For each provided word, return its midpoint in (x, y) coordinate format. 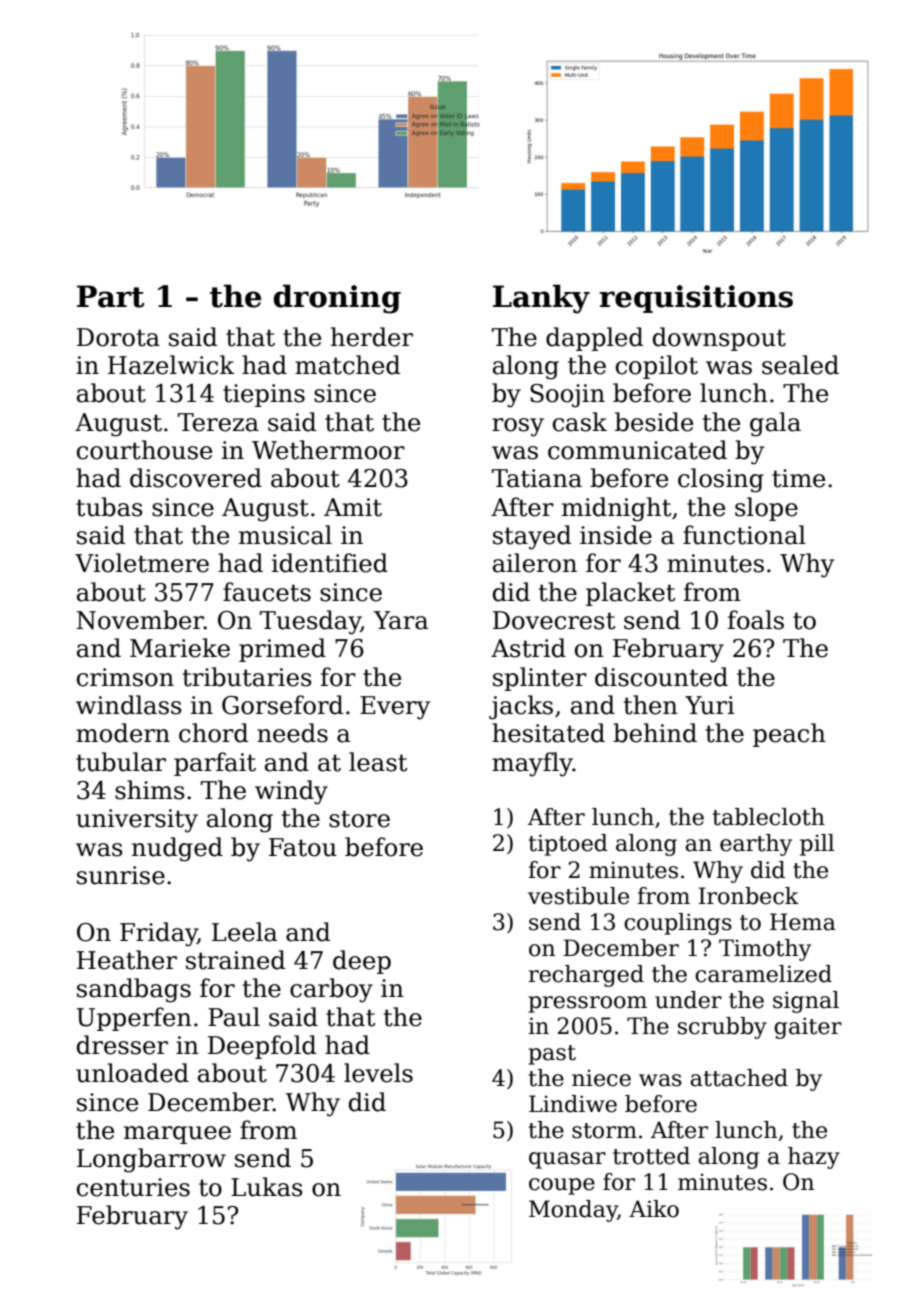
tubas (109, 507)
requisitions (696, 299)
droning (337, 299)
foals (756, 620)
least (378, 762)
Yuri (710, 705)
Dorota (118, 337)
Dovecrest (554, 620)
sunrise (121, 875)
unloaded (132, 1073)
